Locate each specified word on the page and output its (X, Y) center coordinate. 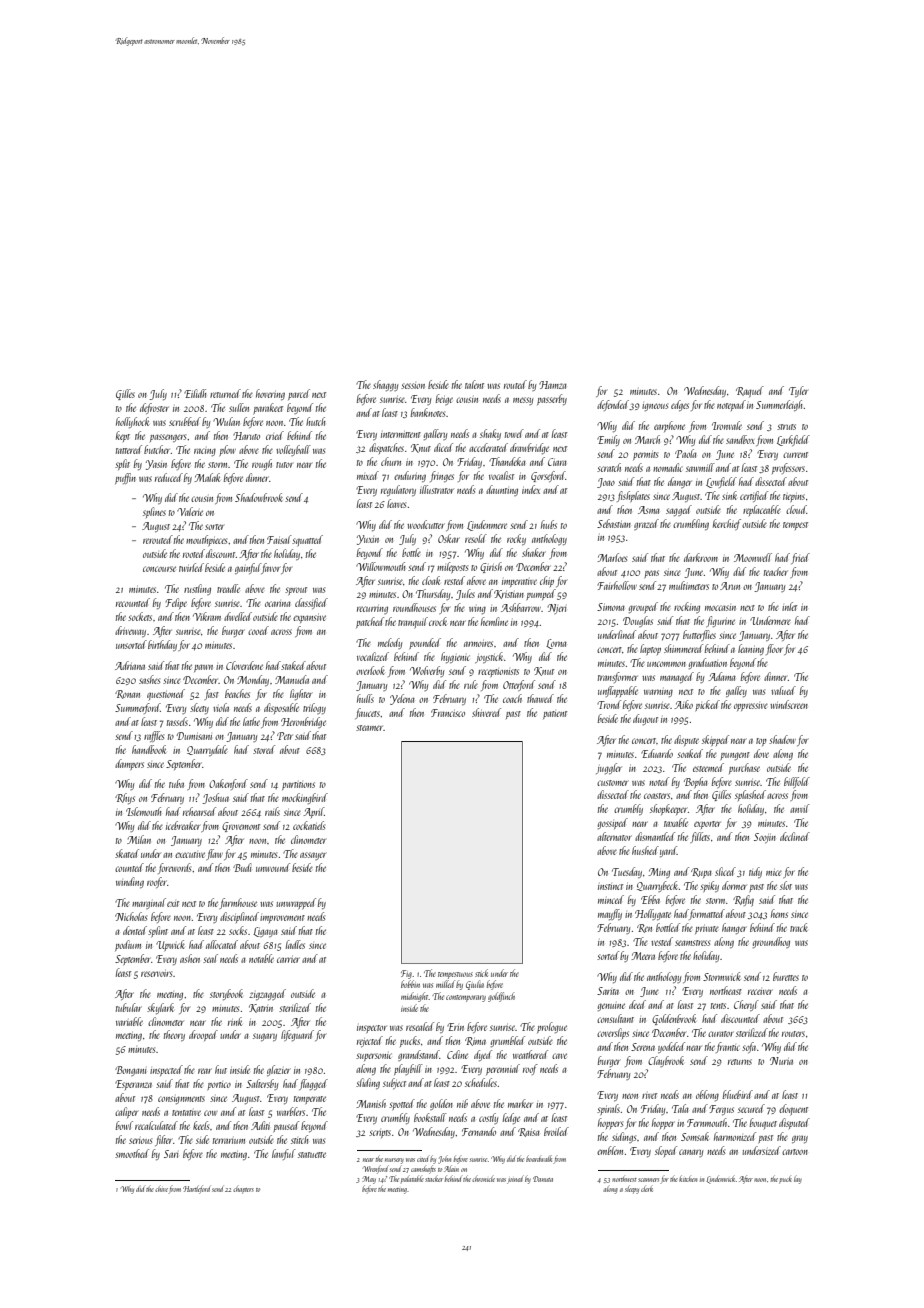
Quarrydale (207, 750)
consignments (181, 1100)
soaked (690, 753)
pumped (541, 594)
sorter (214, 527)
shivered (486, 712)
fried (800, 558)
